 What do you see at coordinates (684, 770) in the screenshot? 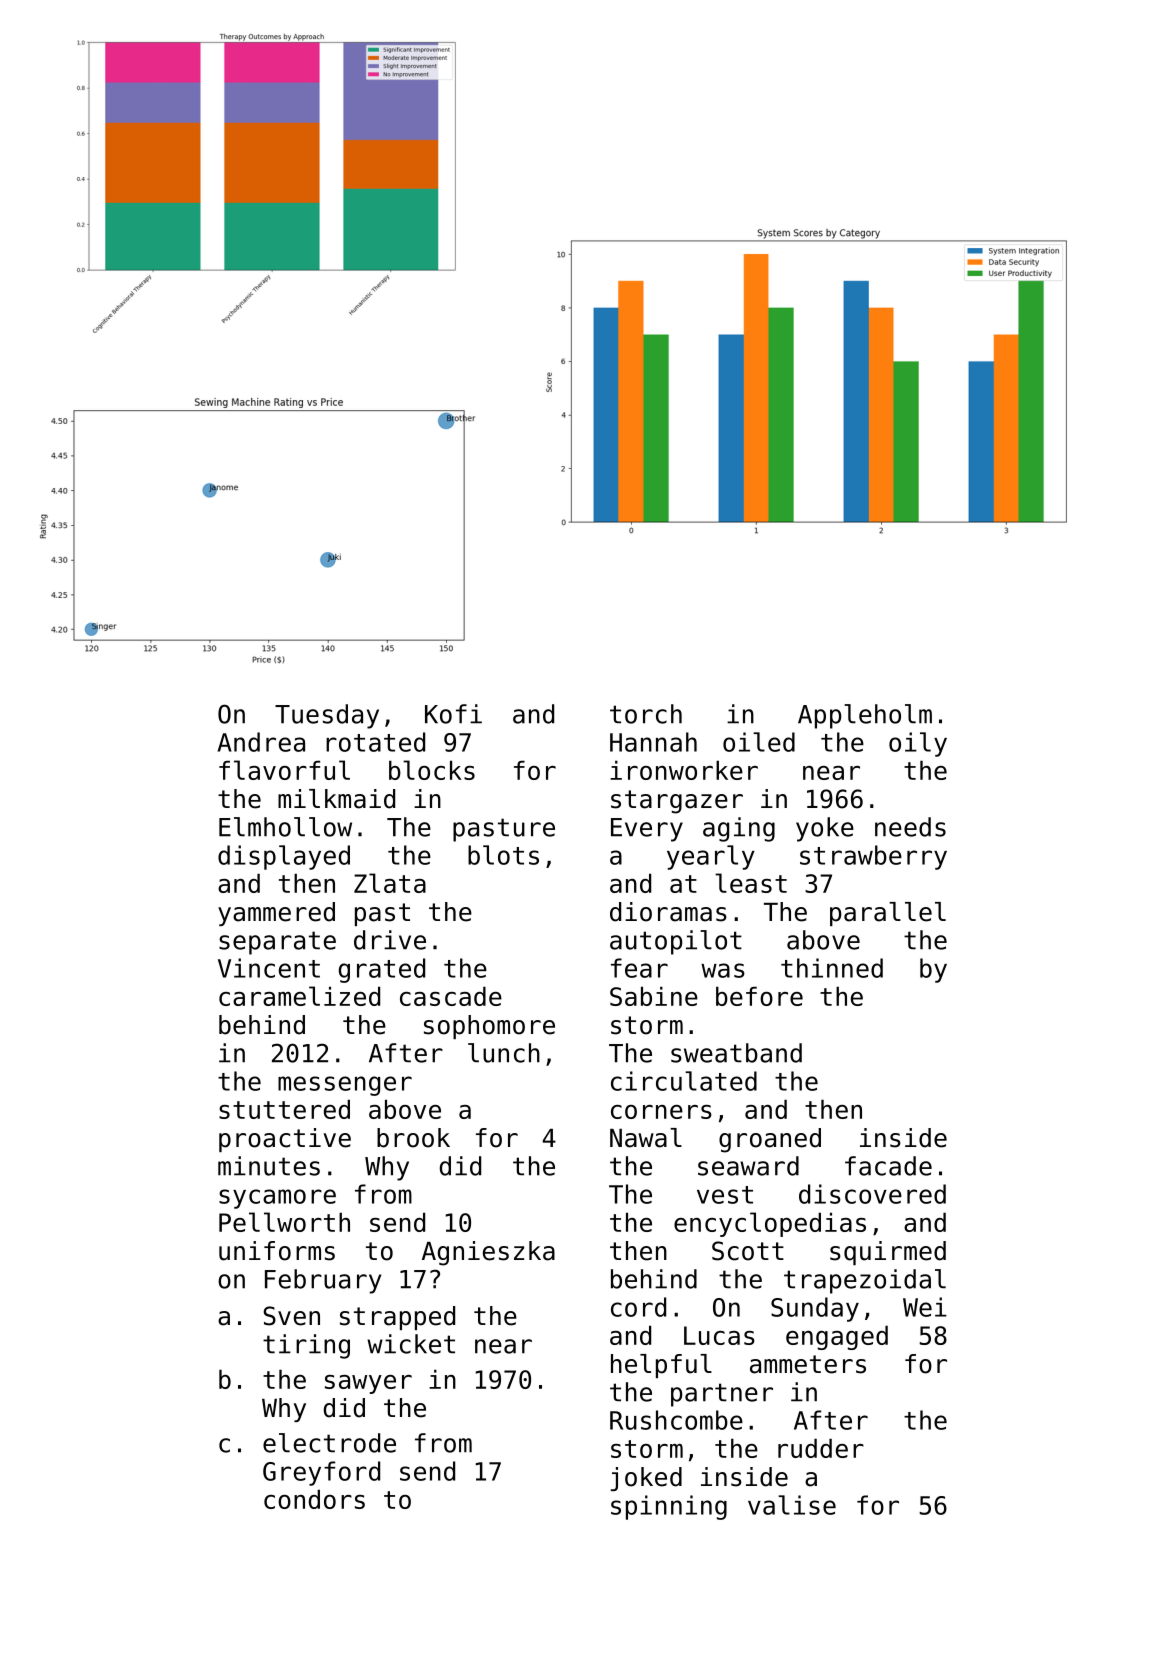
I see `ironworker` at bounding box center [684, 770].
